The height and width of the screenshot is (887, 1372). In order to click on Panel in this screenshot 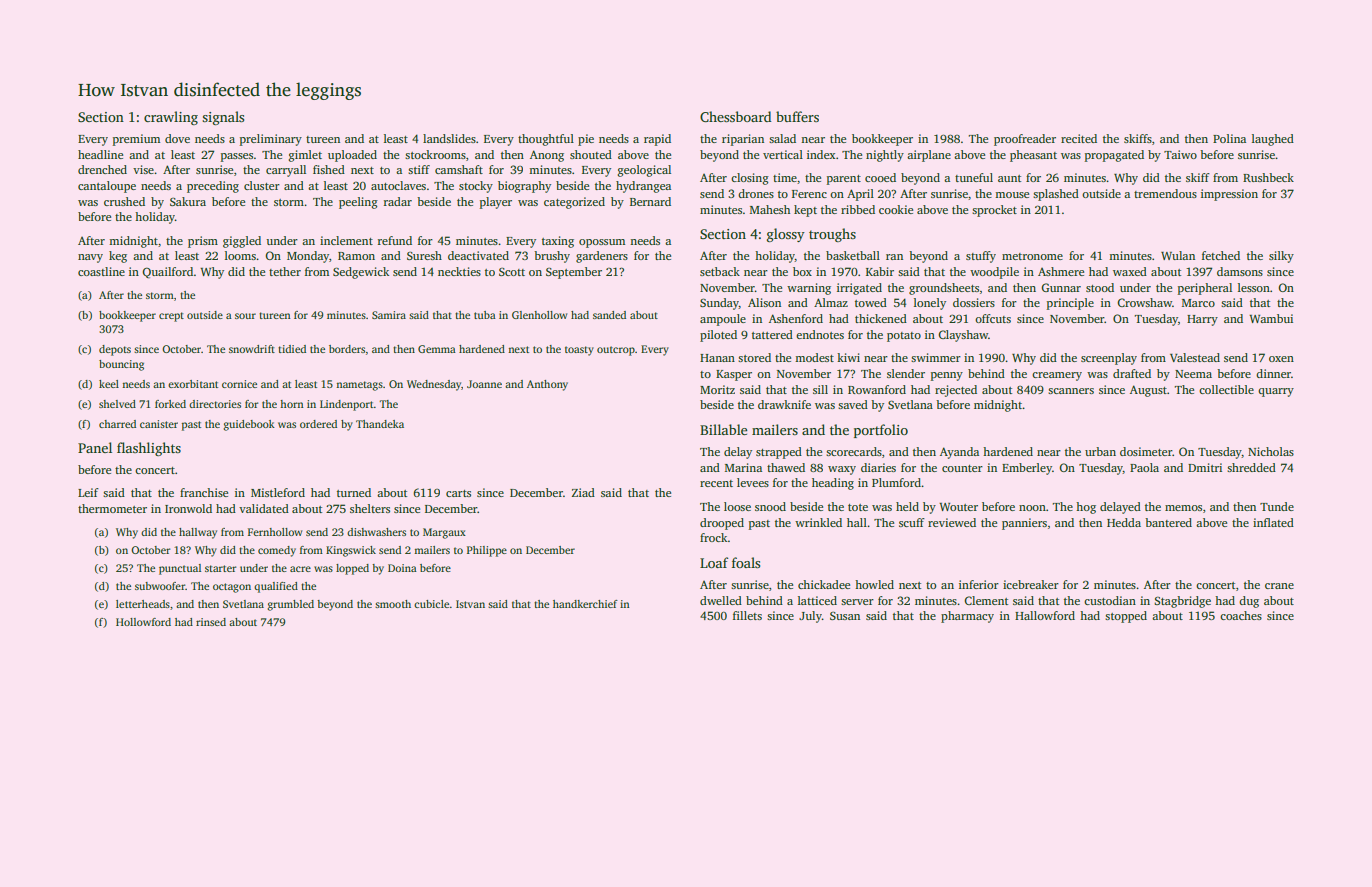, I will do `click(95, 447)`.
